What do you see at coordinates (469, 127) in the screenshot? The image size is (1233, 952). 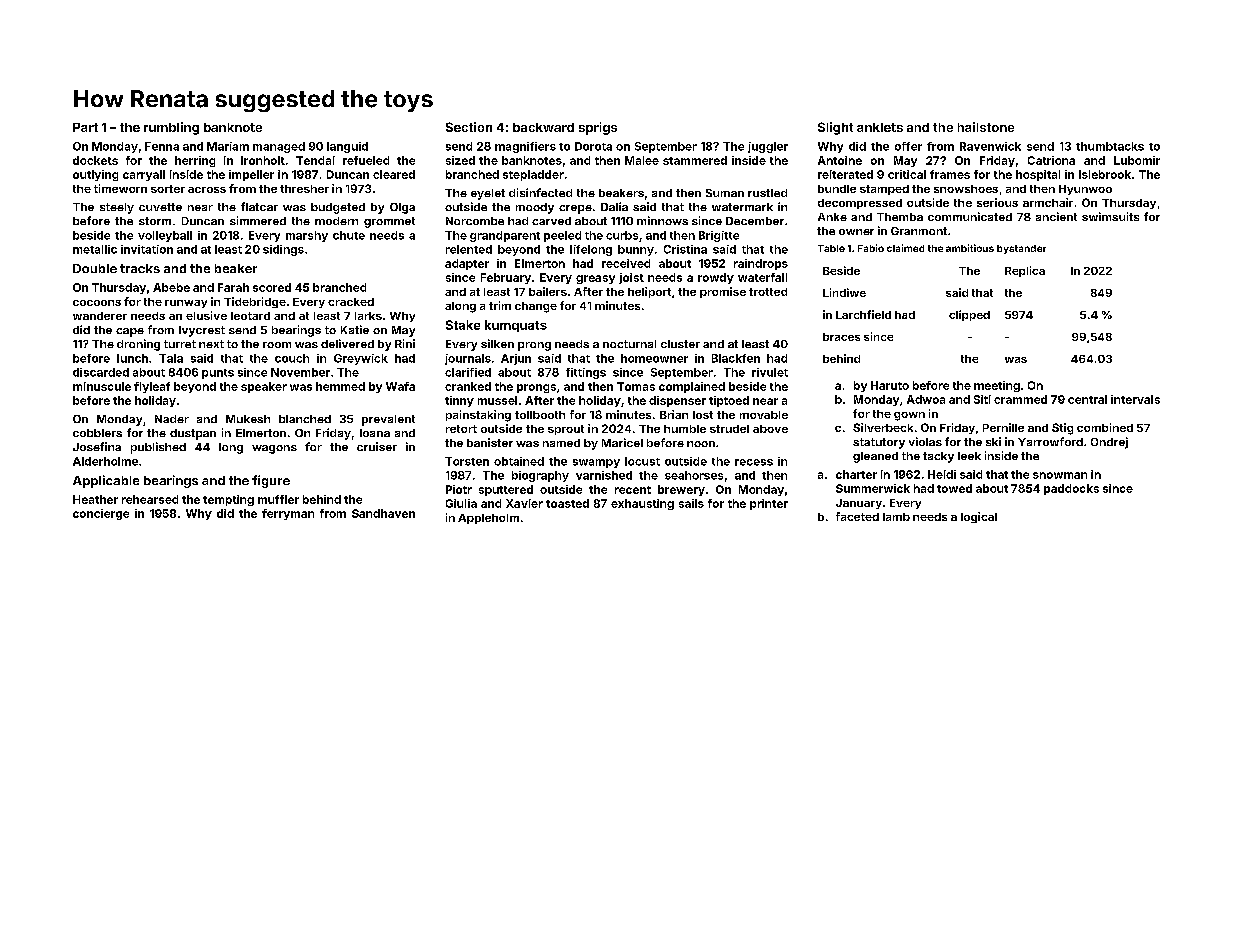 I see `Section` at bounding box center [469, 127].
